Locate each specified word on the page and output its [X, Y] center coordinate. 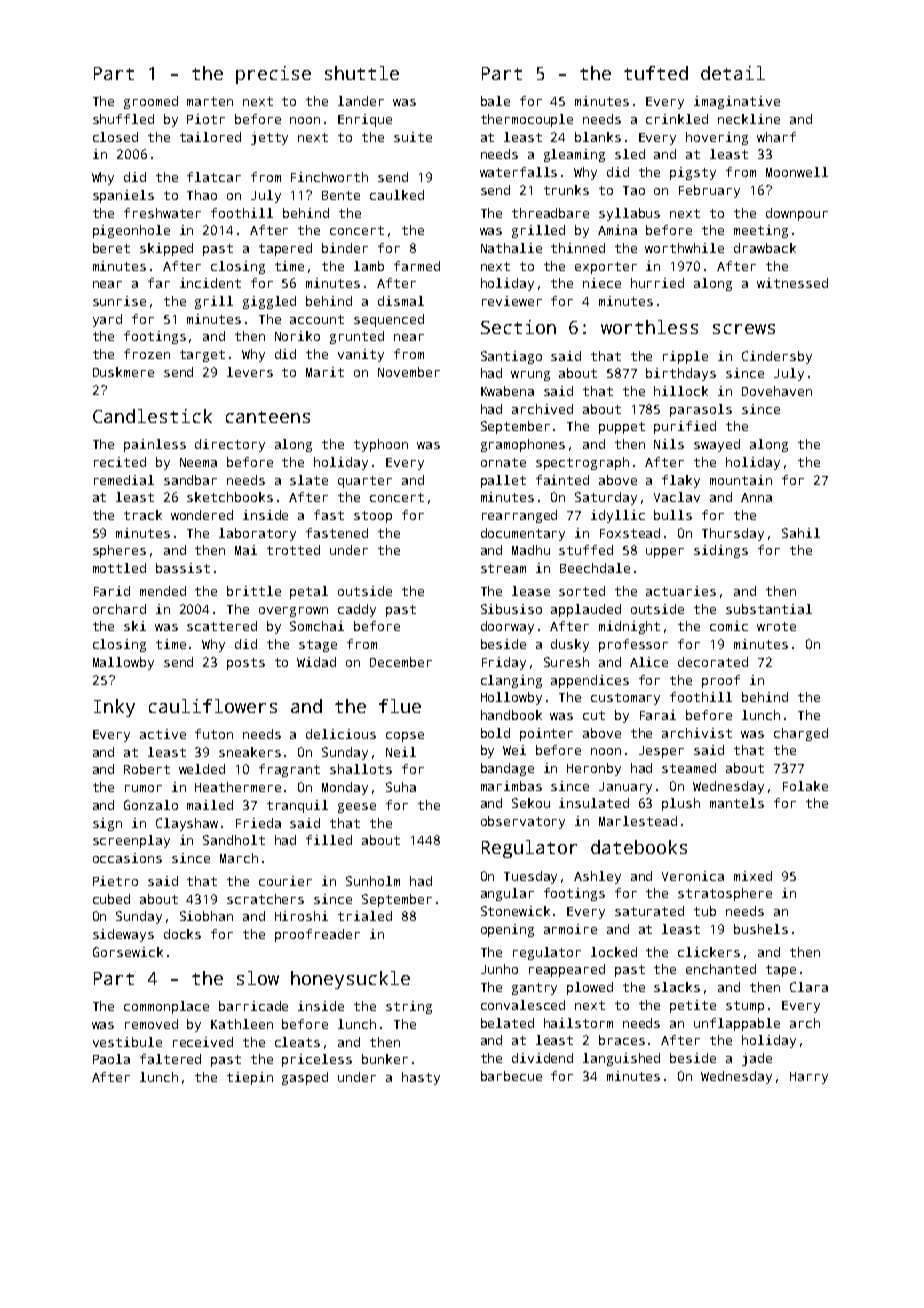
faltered [170, 1059]
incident [210, 283]
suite [413, 137]
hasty [421, 1078]
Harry [809, 1078]
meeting [761, 231]
